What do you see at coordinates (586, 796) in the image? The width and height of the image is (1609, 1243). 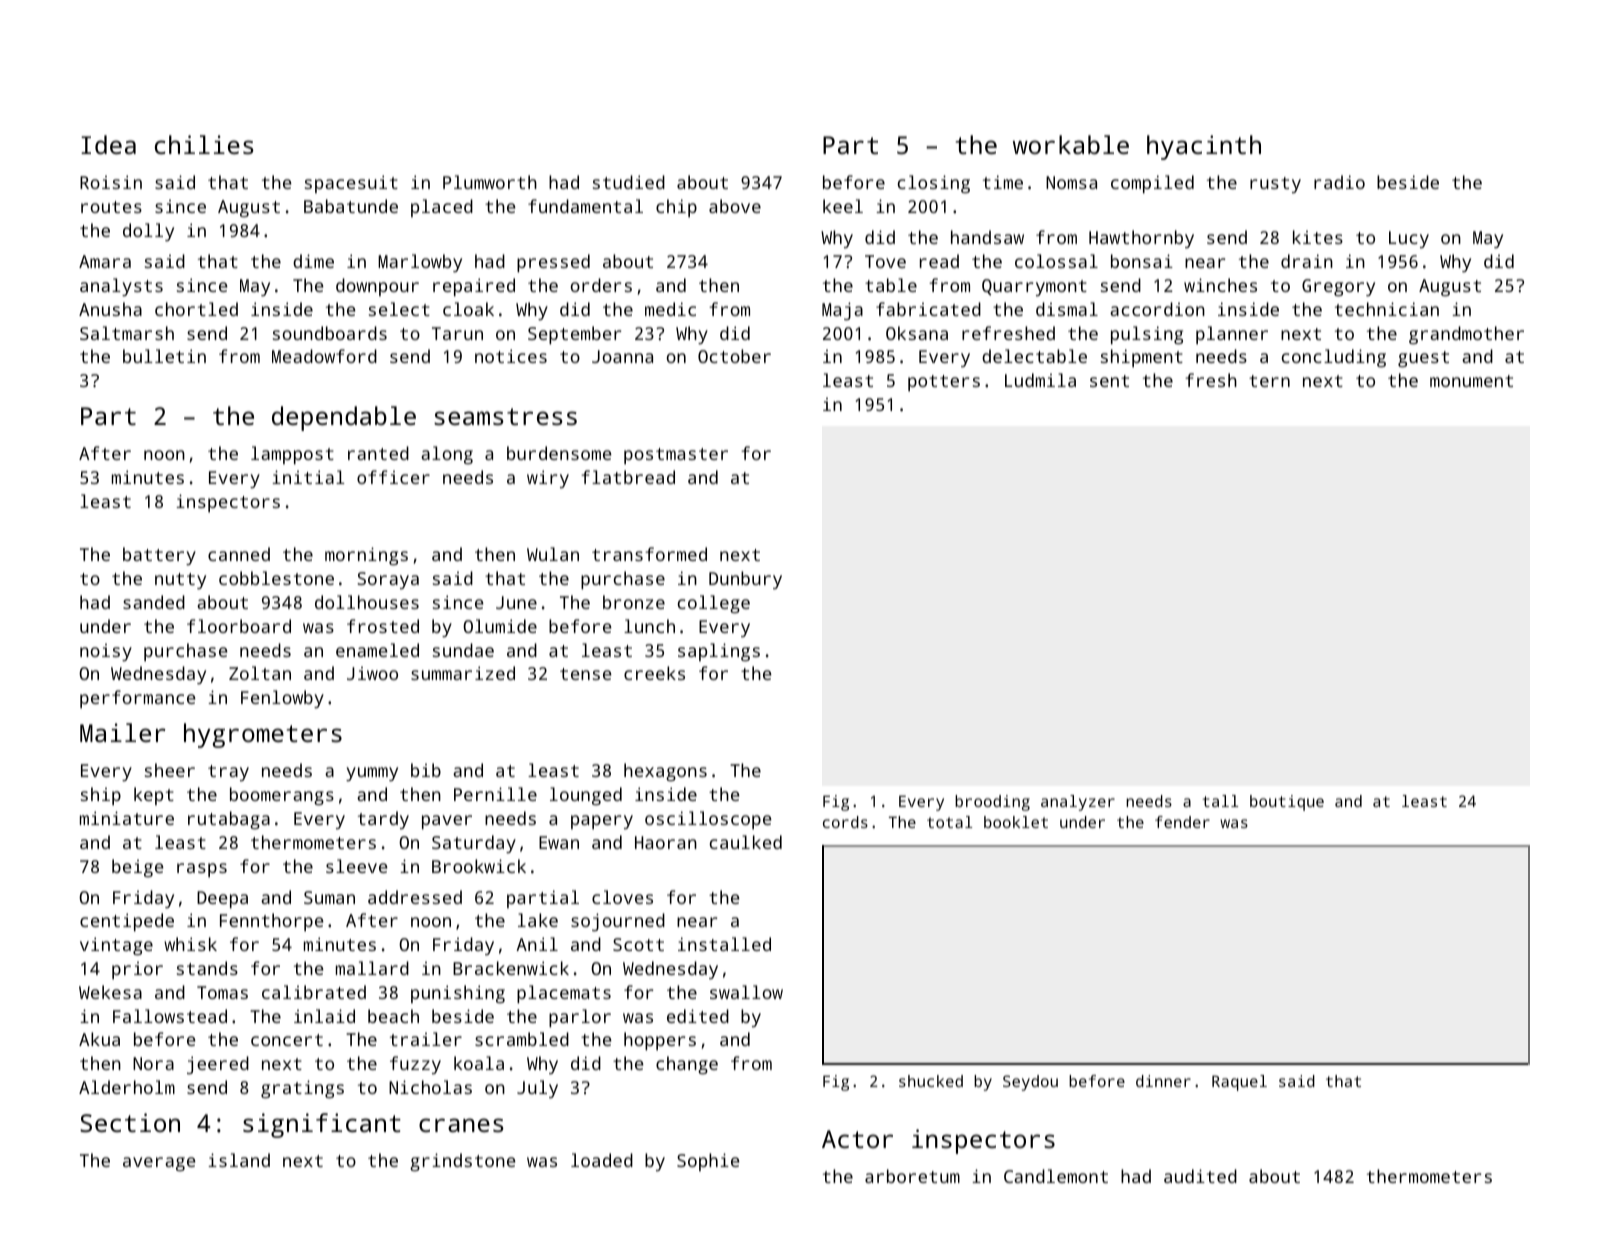 I see `lounged` at bounding box center [586, 796].
